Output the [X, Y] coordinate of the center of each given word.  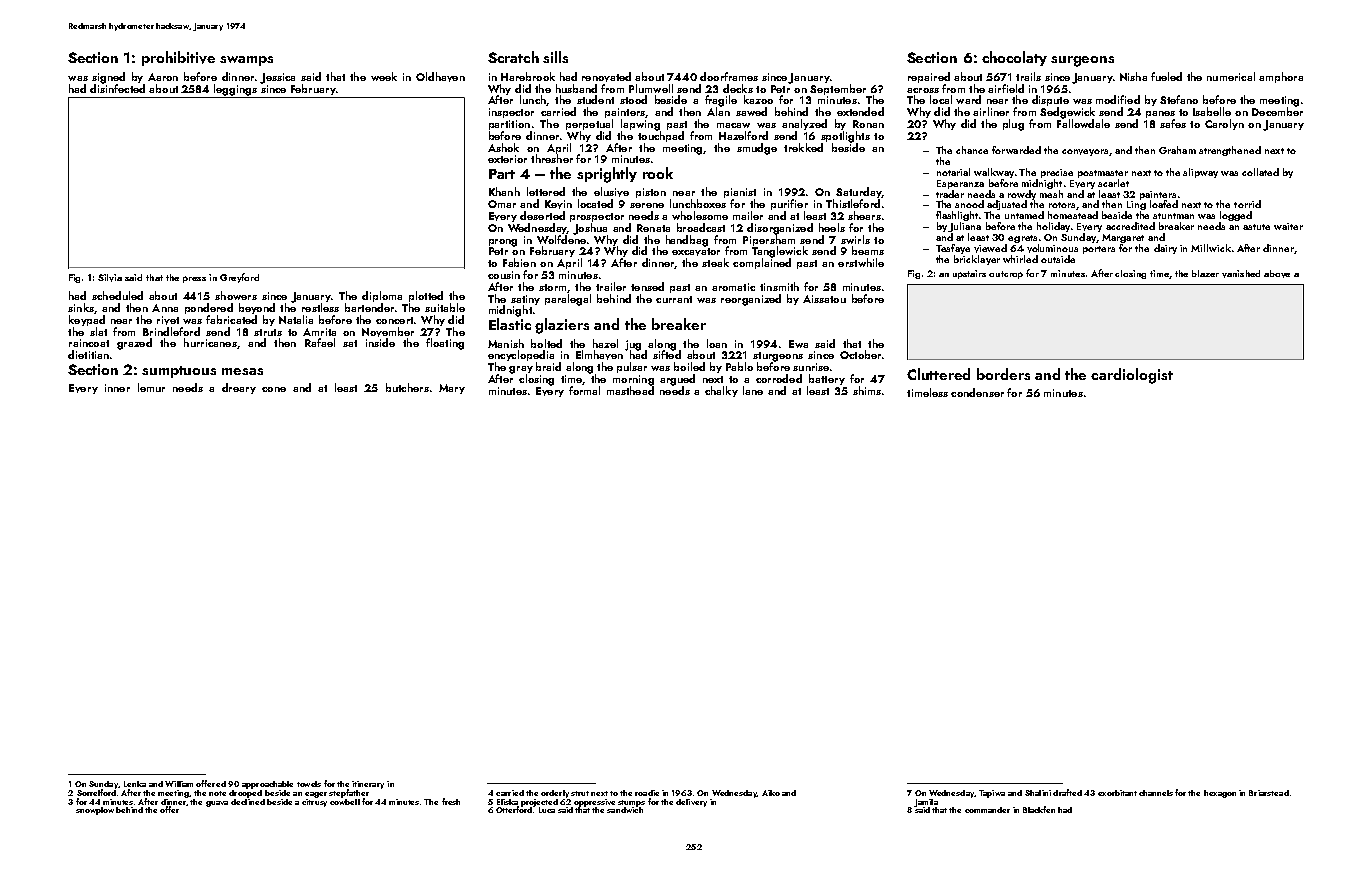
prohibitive [178, 58]
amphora [1281, 77]
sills [555, 57]
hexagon [1220, 794]
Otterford [514, 810]
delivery [691, 803]
